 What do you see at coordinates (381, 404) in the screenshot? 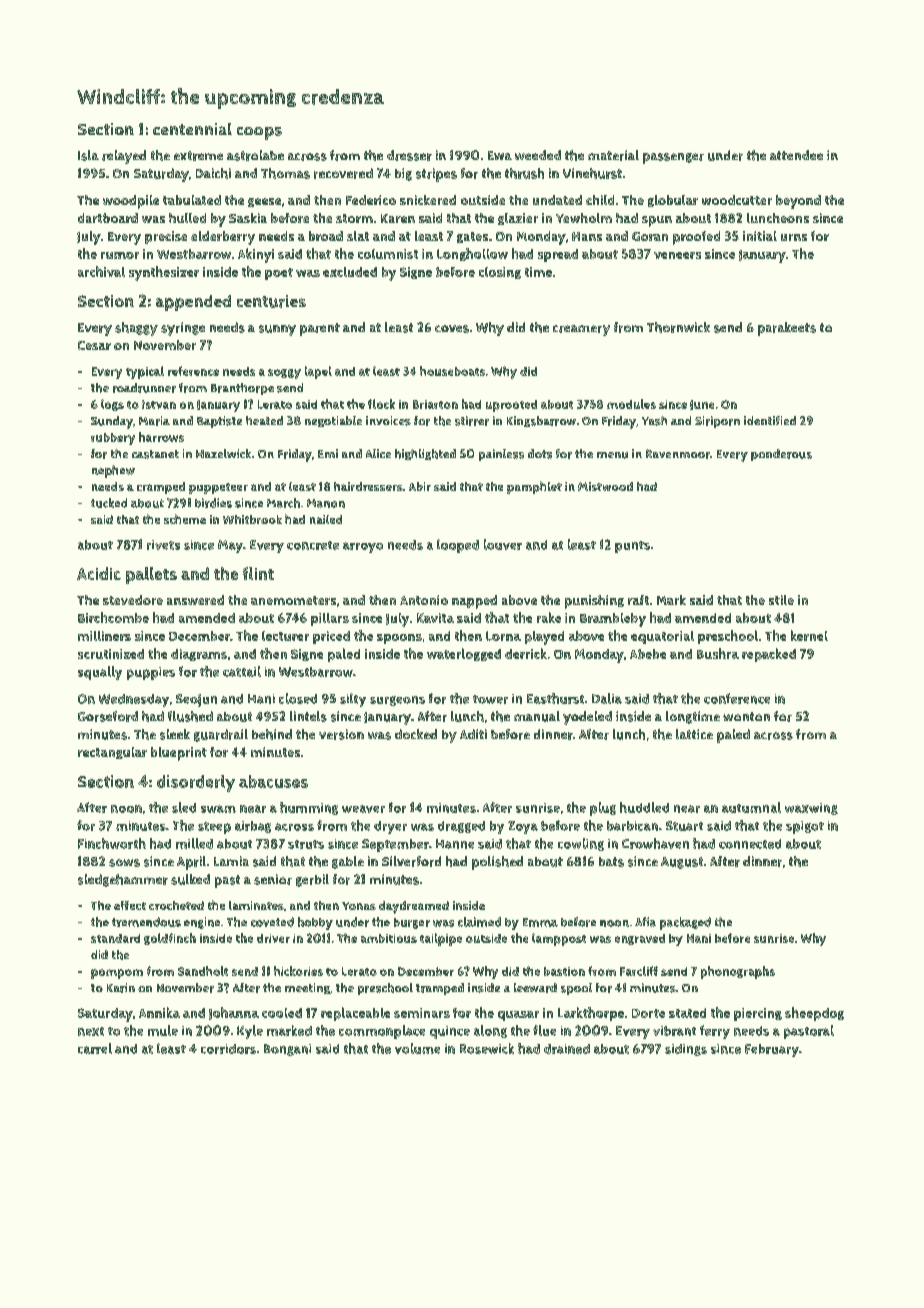
I see `flock` at bounding box center [381, 404].
